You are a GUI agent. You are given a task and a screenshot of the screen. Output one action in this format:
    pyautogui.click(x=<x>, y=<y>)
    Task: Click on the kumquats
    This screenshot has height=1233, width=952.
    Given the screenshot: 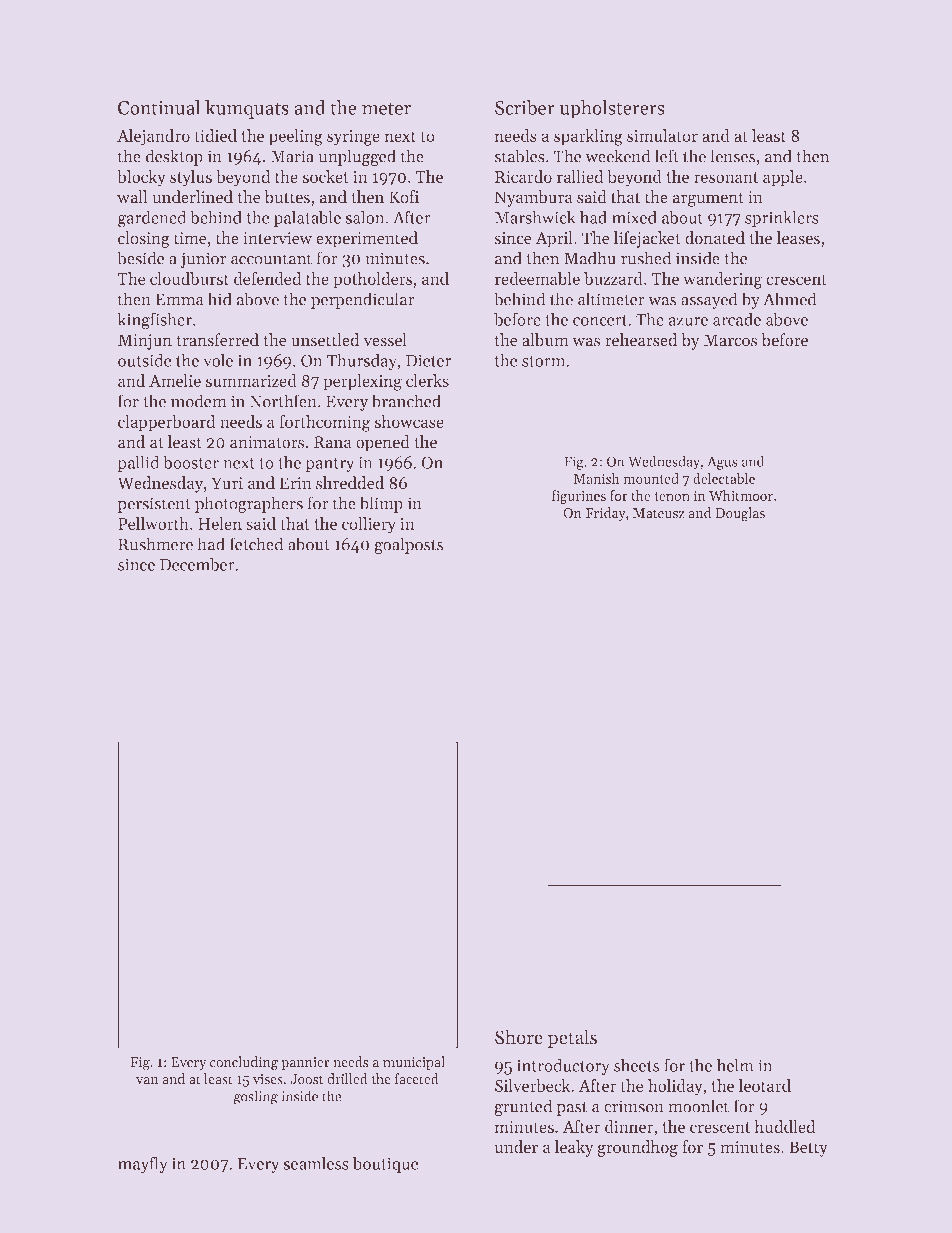 What is the action you would take?
    pyautogui.click(x=247, y=109)
